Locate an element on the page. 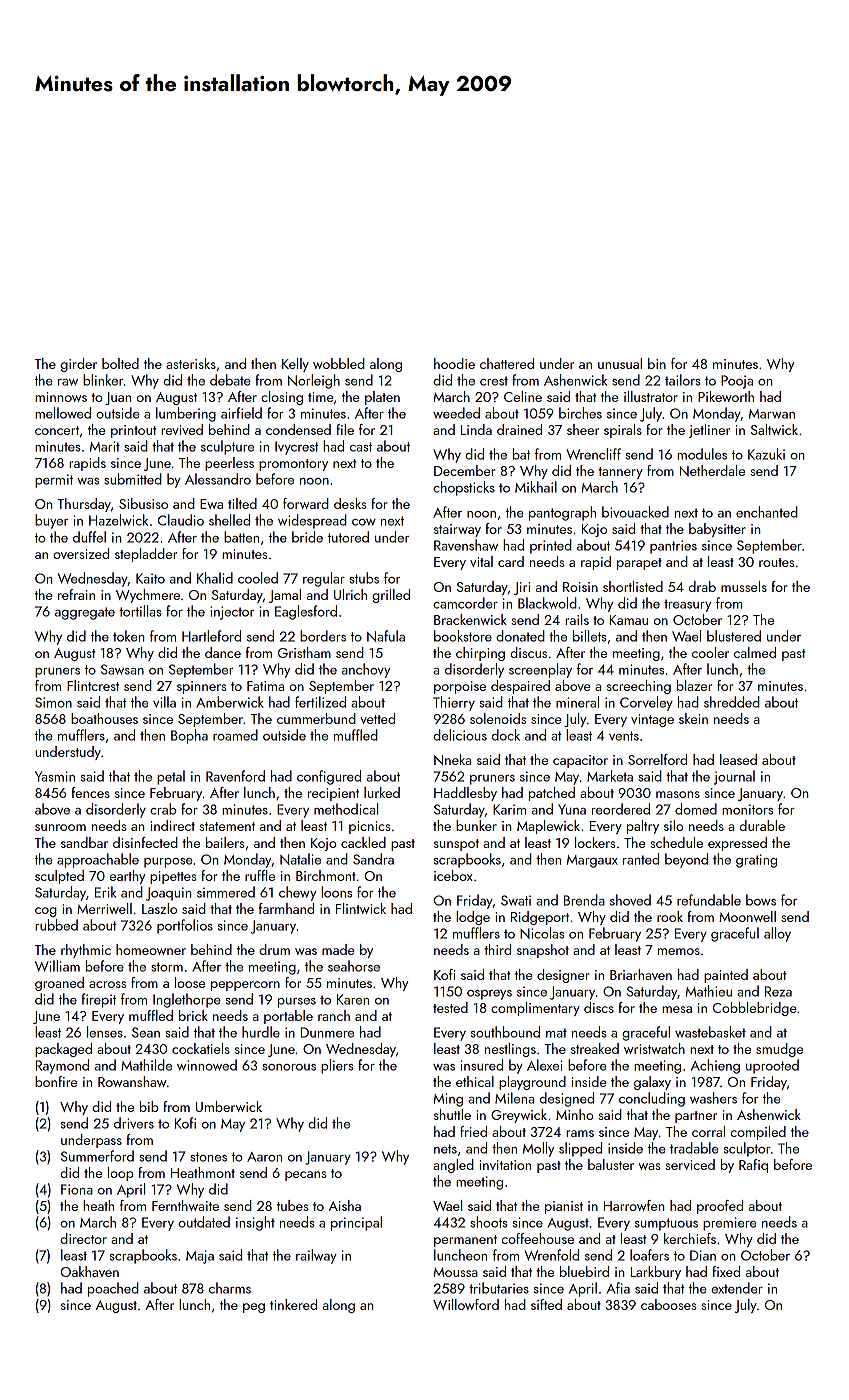 The height and width of the image is (1400, 849). peg is located at coordinates (254, 1308).
